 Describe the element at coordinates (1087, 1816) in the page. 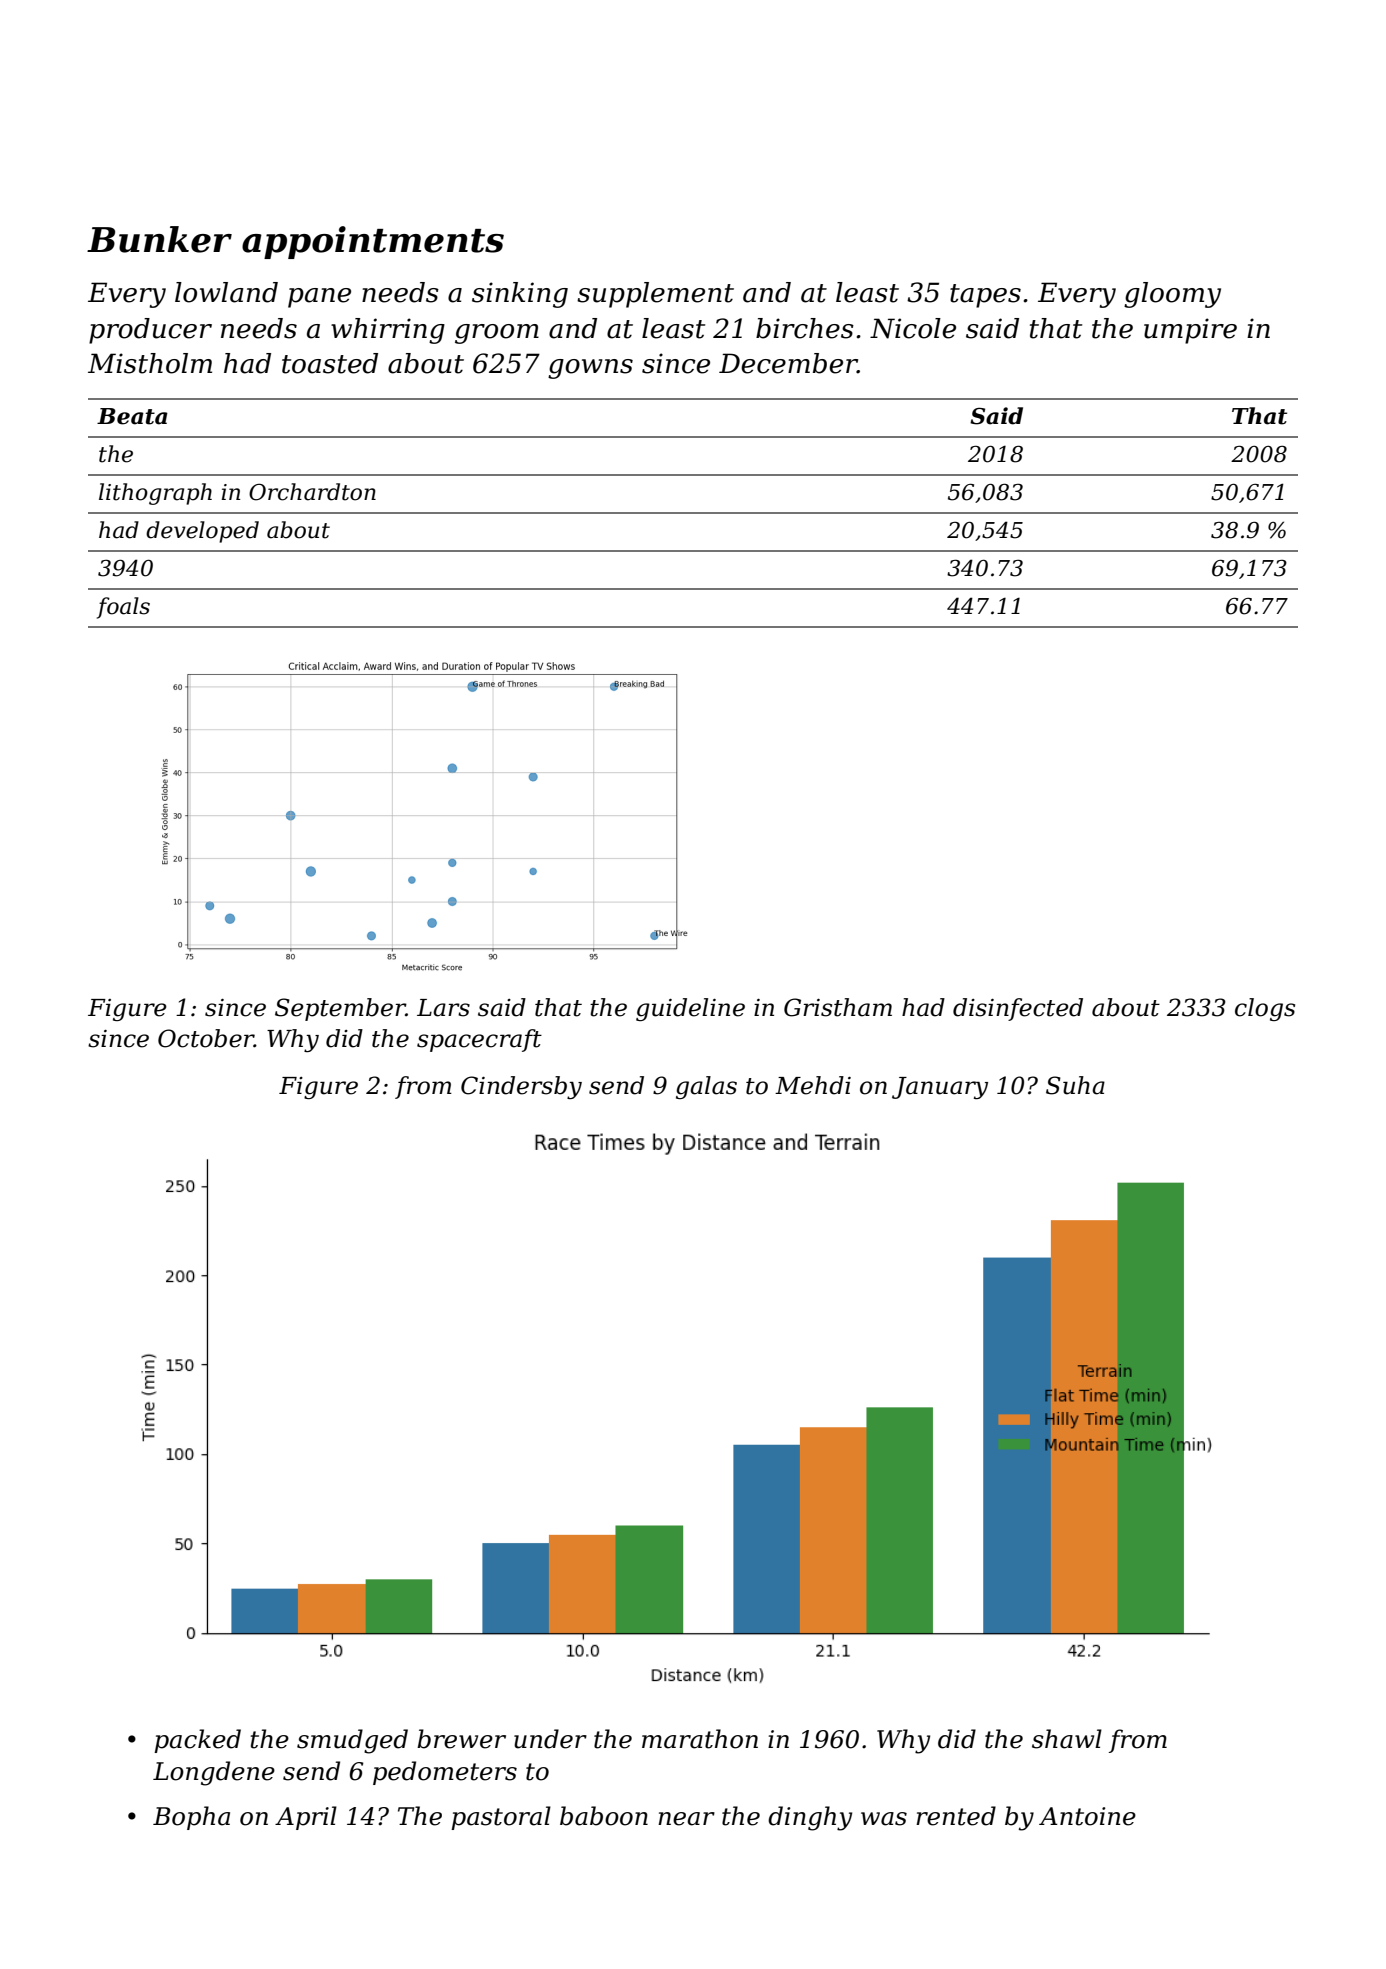

I see `Antoine` at that location.
